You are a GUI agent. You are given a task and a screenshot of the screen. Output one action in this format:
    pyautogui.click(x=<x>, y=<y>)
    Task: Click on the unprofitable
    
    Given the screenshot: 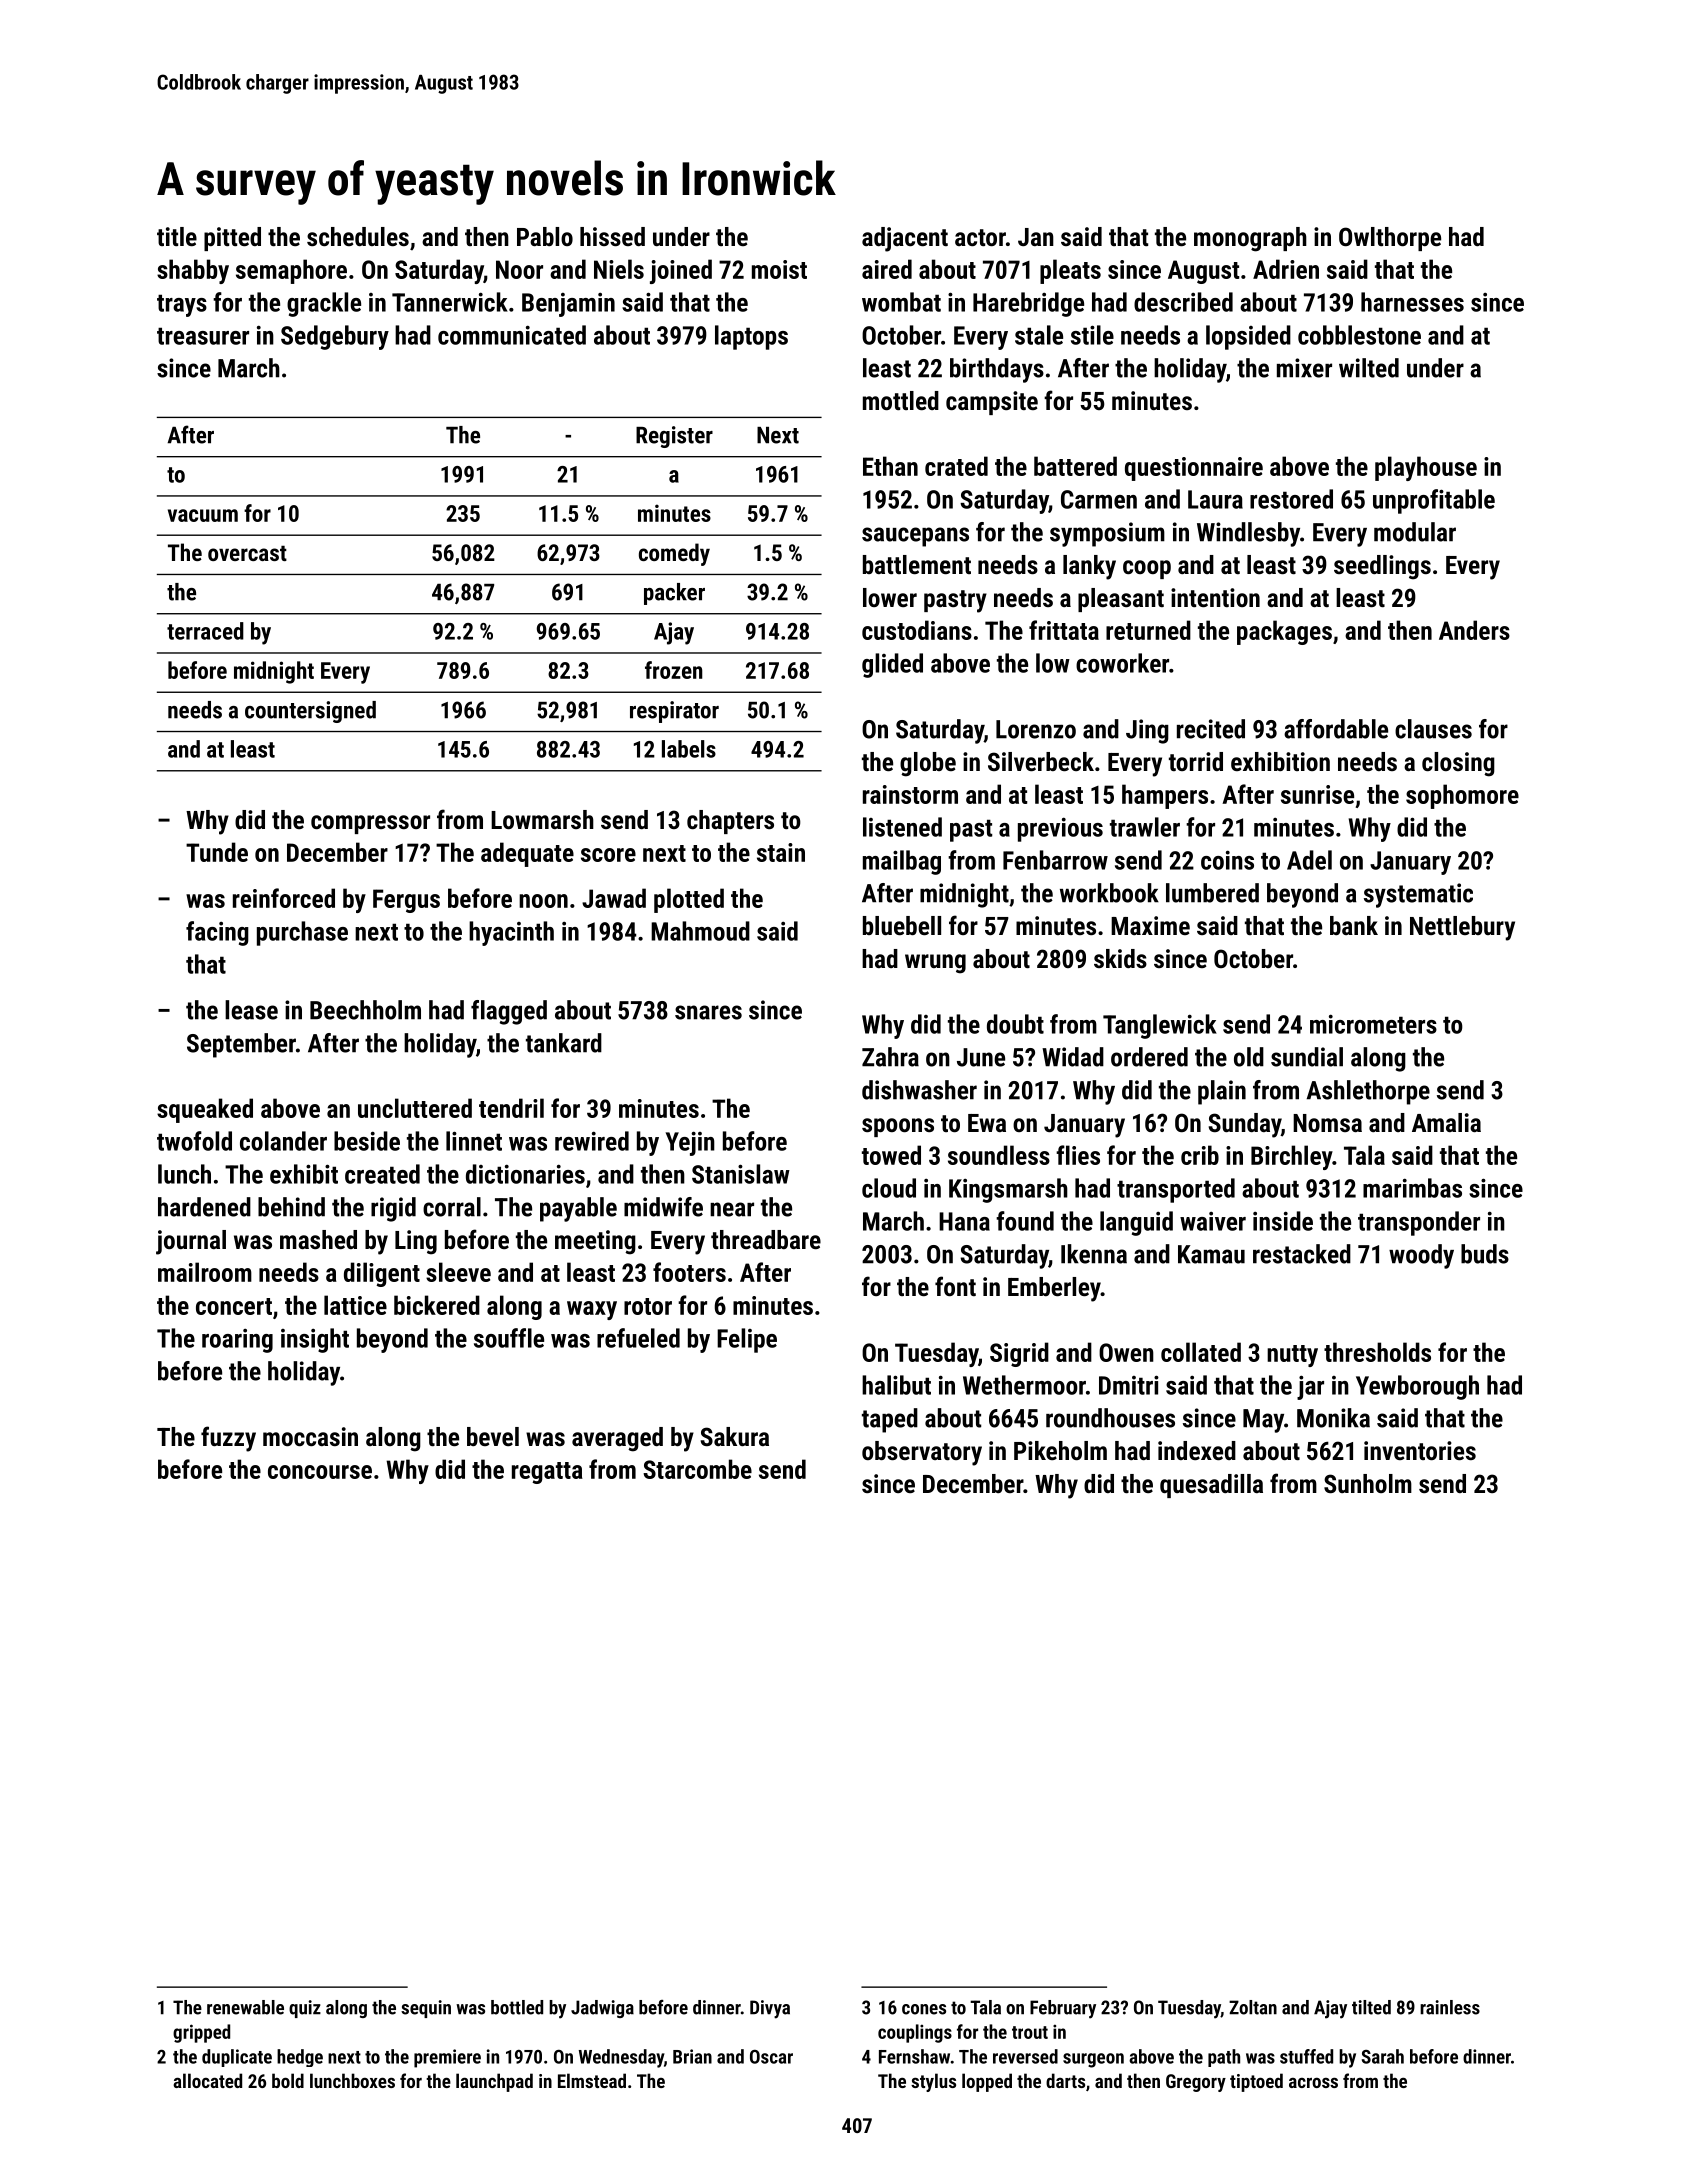 What is the action you would take?
    pyautogui.click(x=1434, y=501)
